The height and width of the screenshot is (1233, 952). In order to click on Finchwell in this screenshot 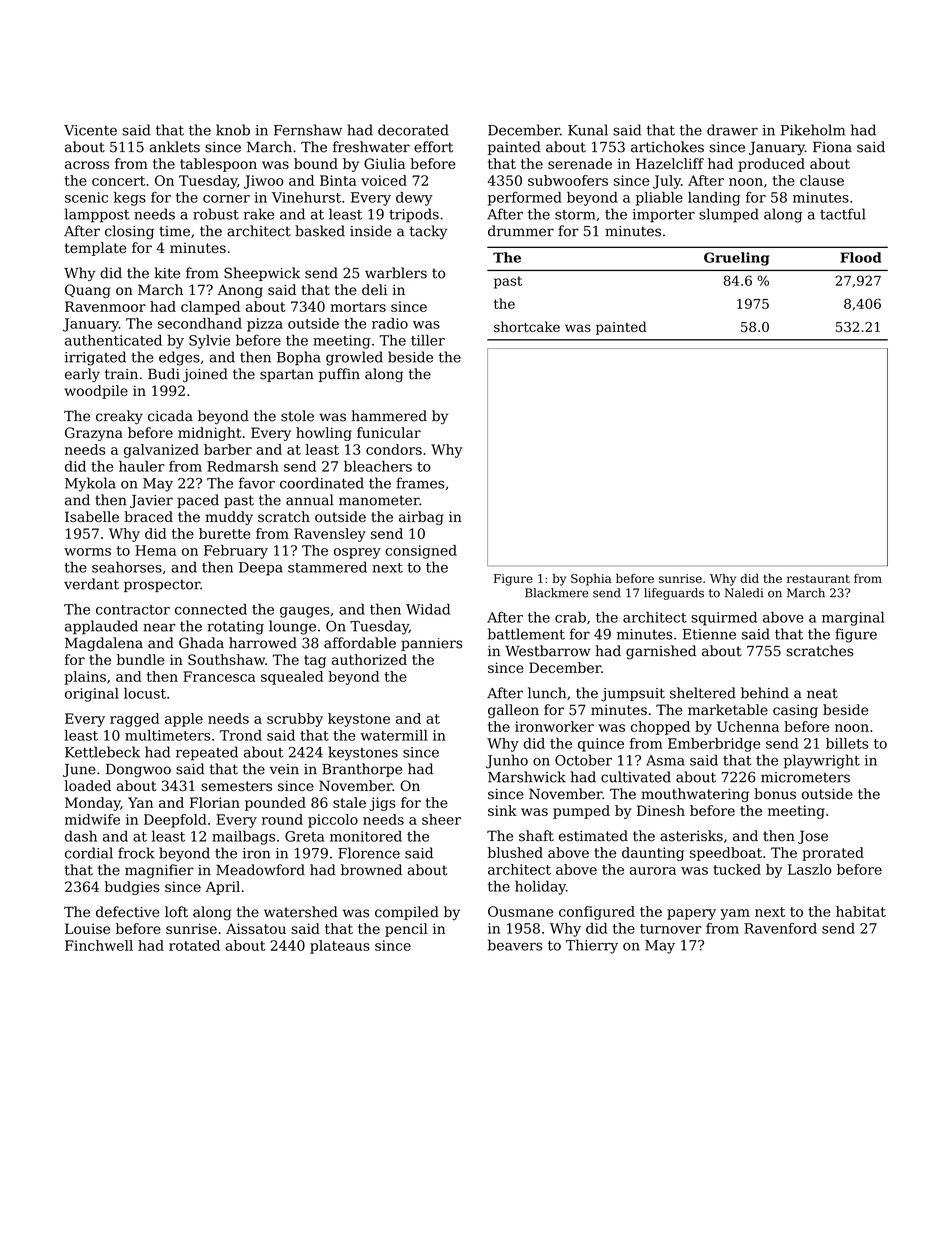, I will do `click(99, 945)`.
